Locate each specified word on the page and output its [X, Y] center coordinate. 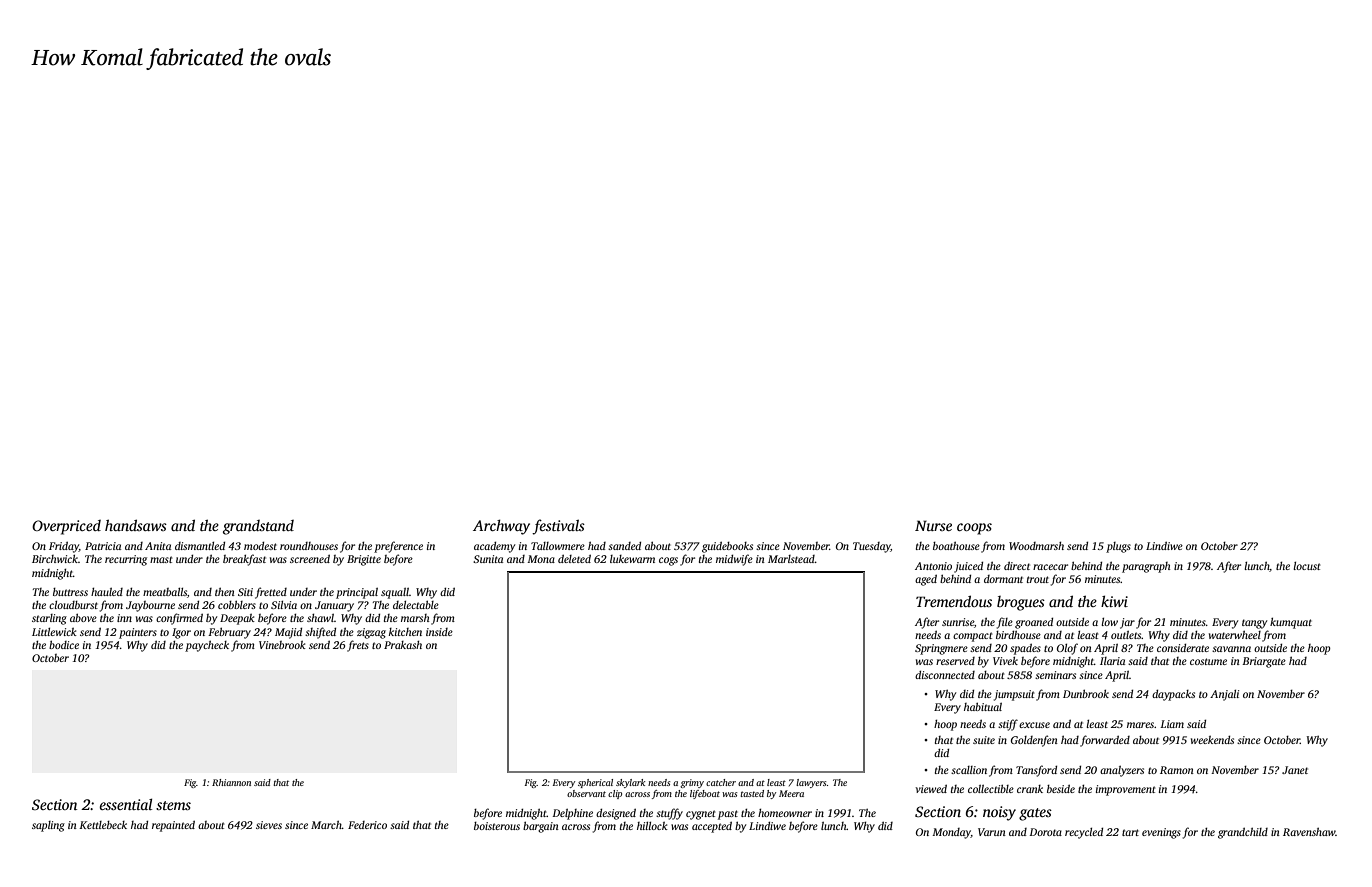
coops [974, 529]
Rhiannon [231, 782]
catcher [721, 782]
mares [1140, 725]
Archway [501, 527]
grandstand [258, 527]
